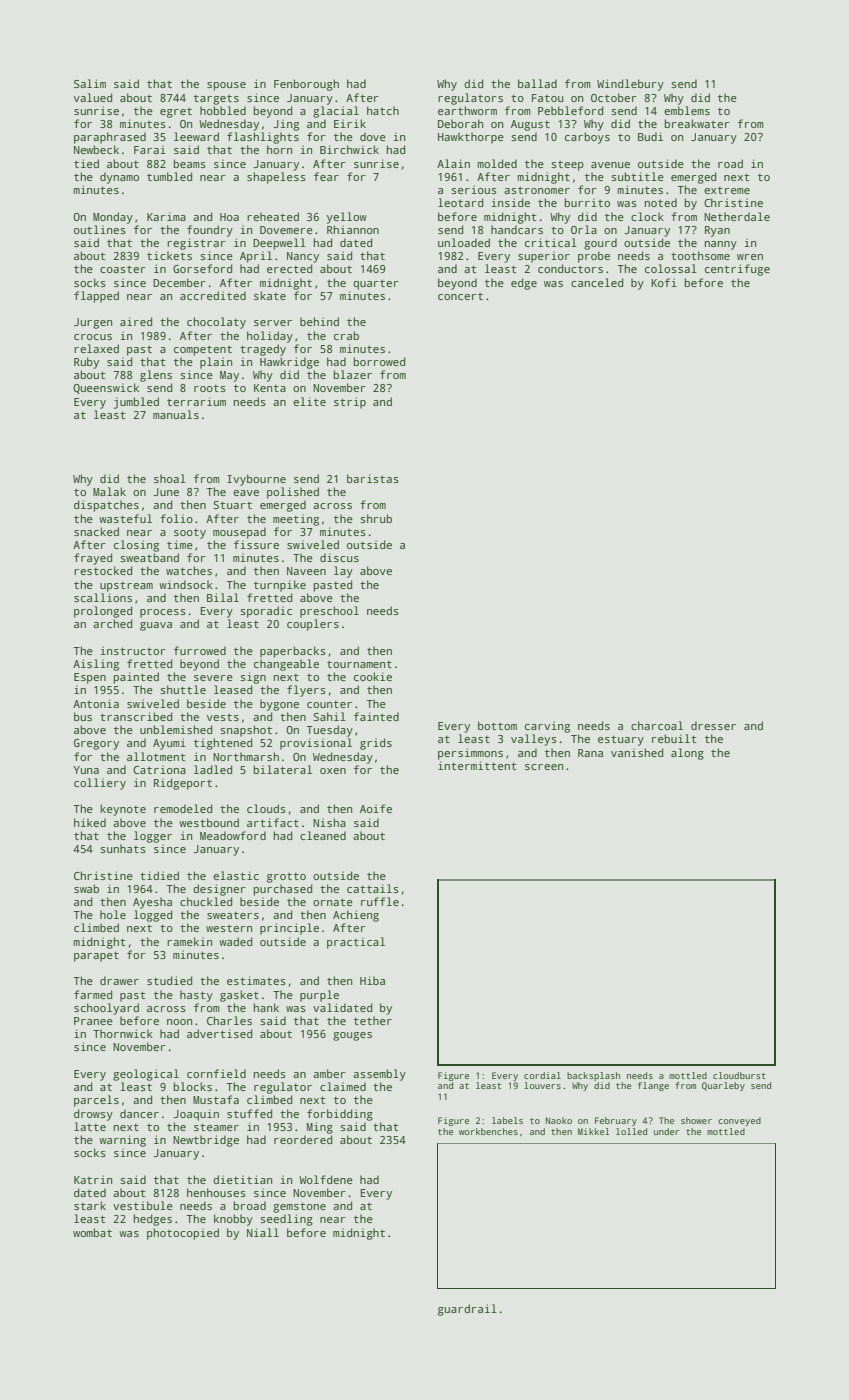  I want to click on Quarleby, so click(723, 1086).
